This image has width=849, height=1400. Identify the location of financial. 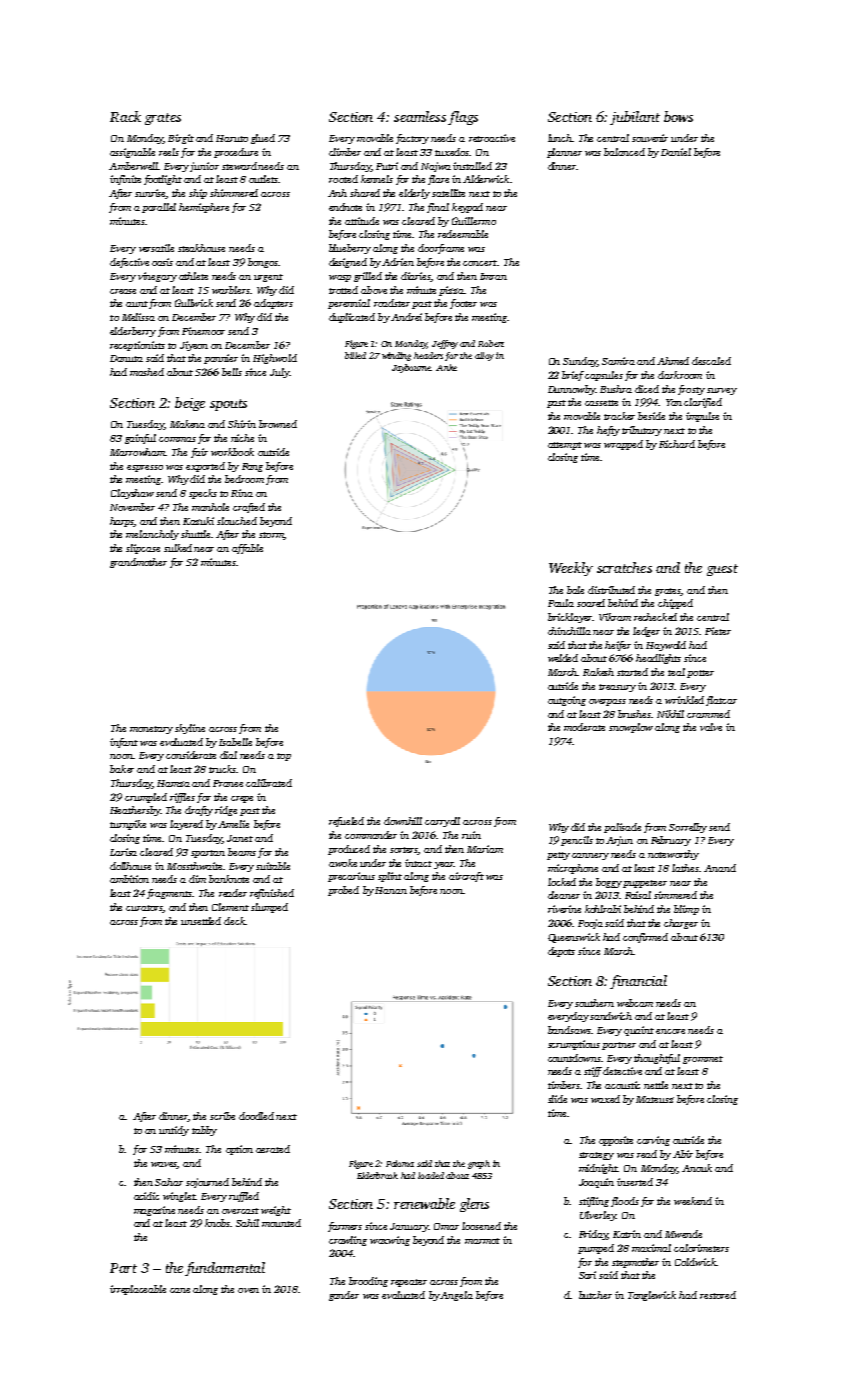
(638, 982).
